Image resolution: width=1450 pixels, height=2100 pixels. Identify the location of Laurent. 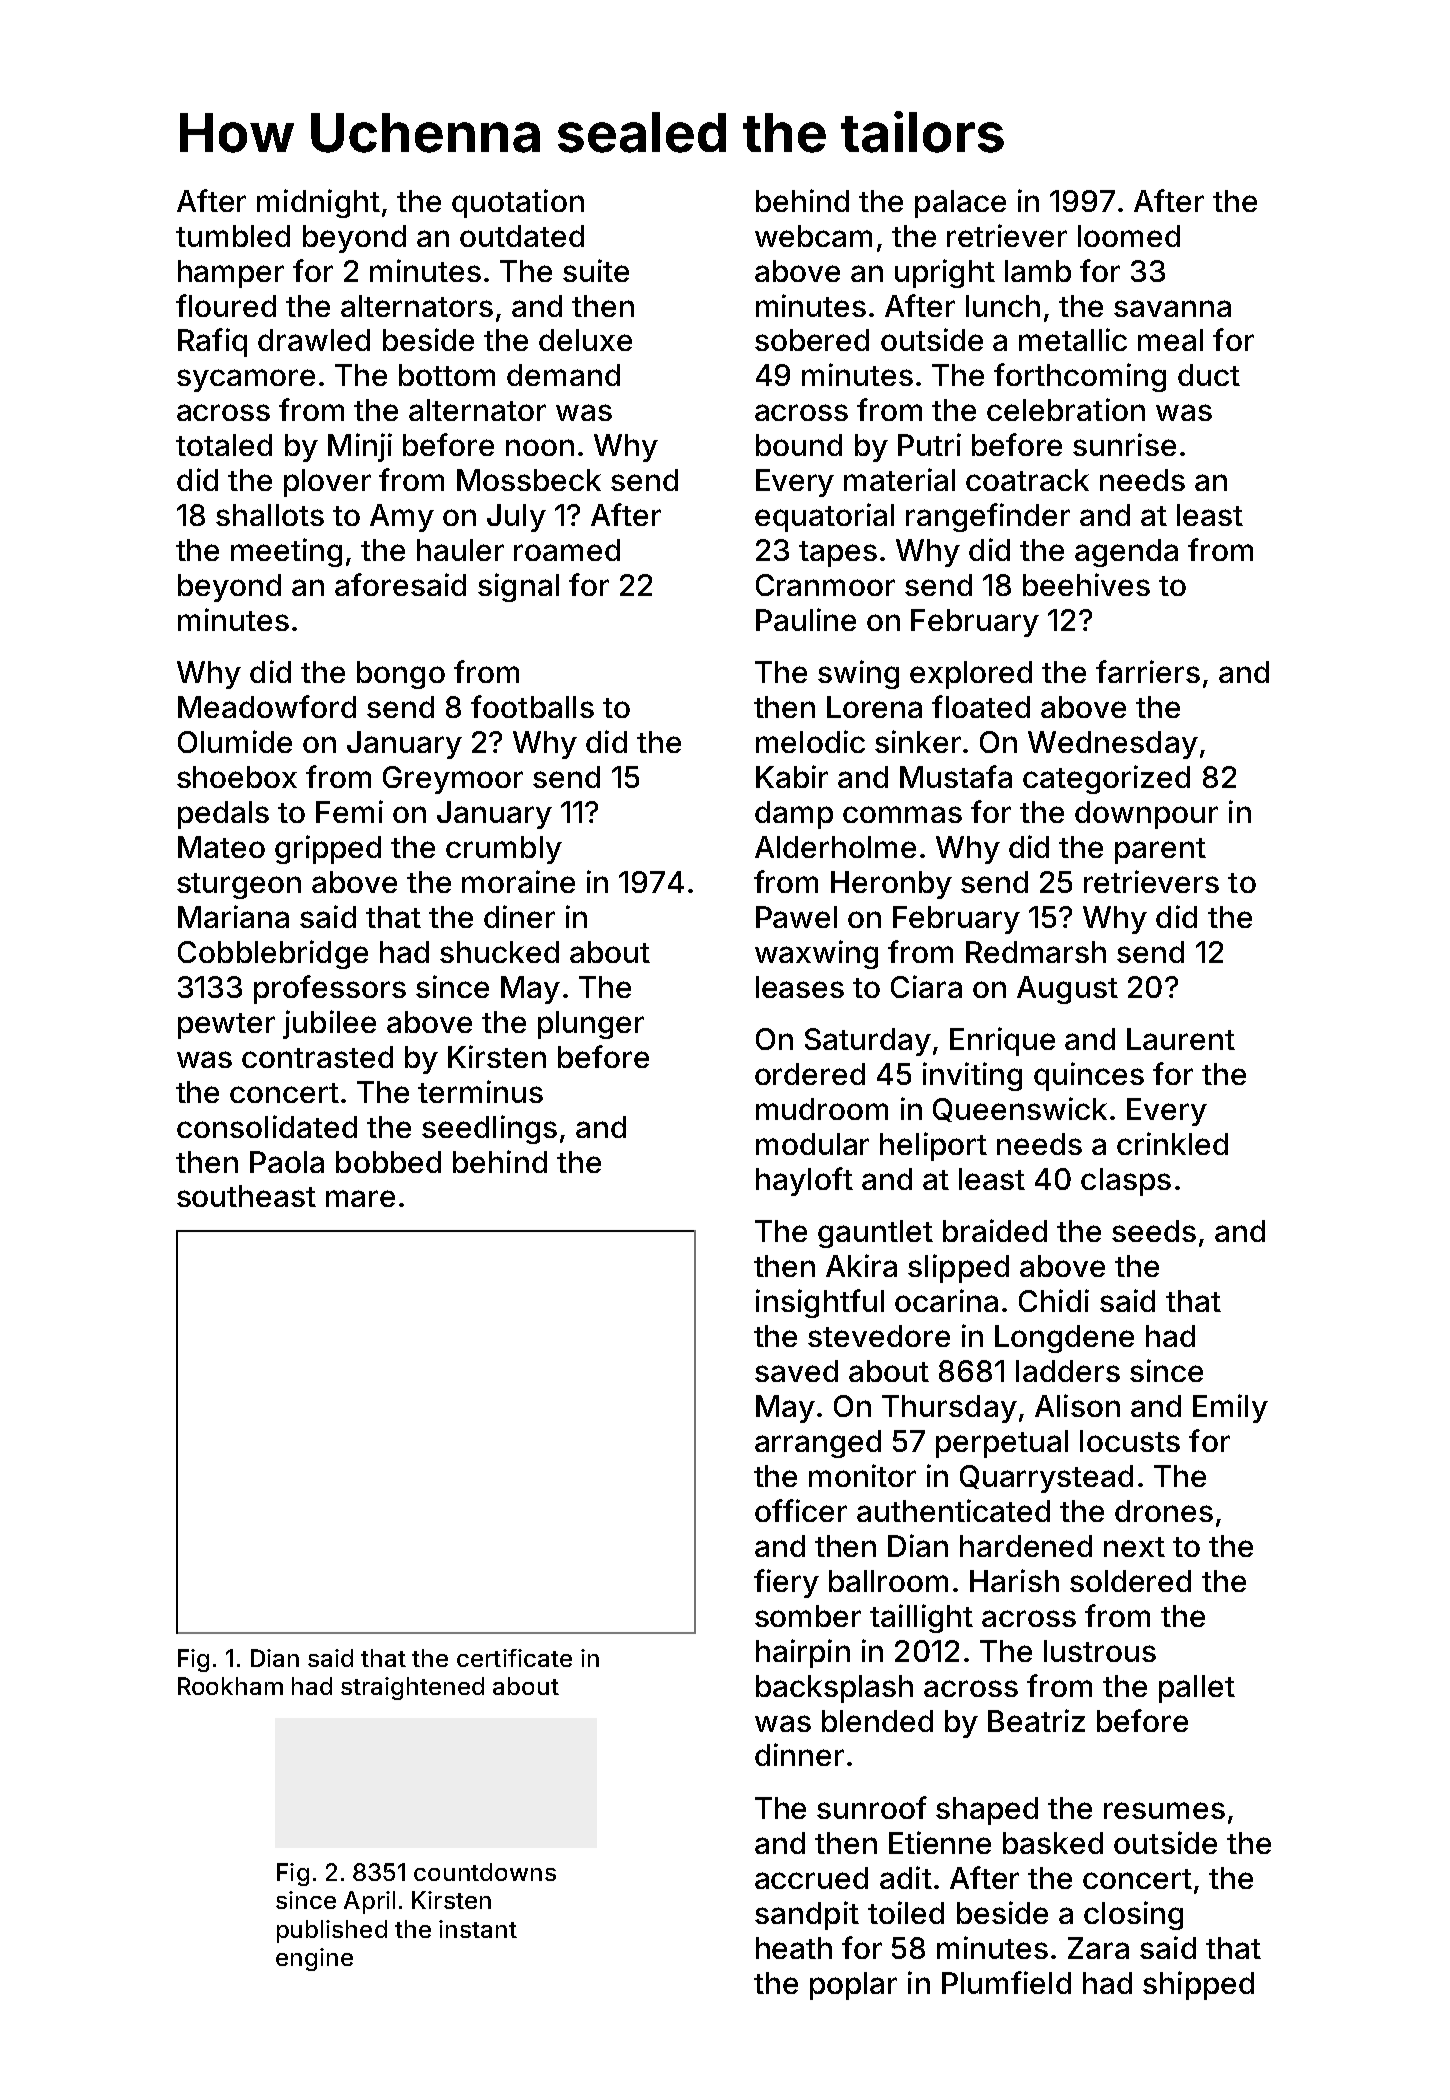
(1181, 1039).
